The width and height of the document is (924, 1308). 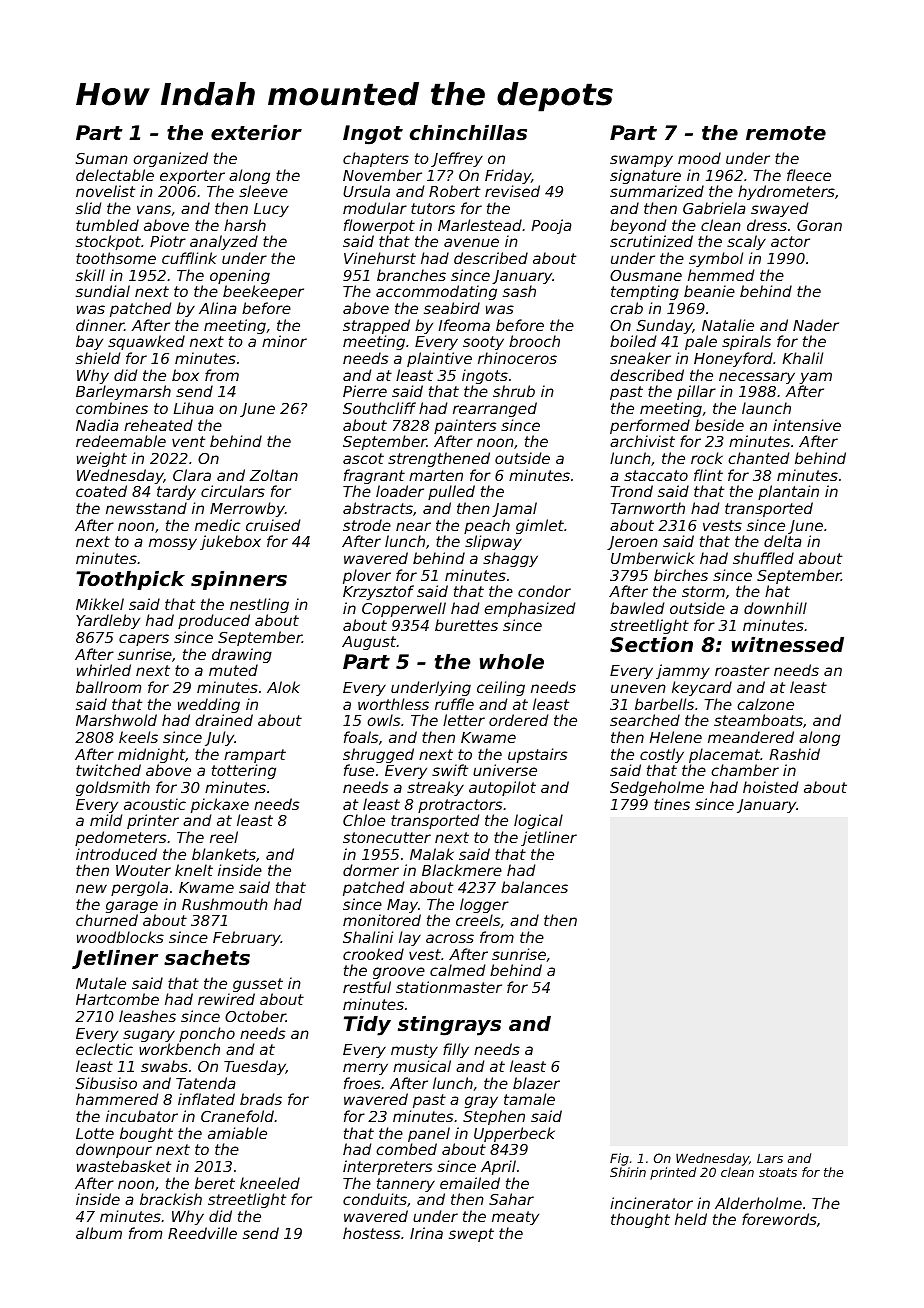 What do you see at coordinates (108, 770) in the document?
I see `twitched` at bounding box center [108, 770].
